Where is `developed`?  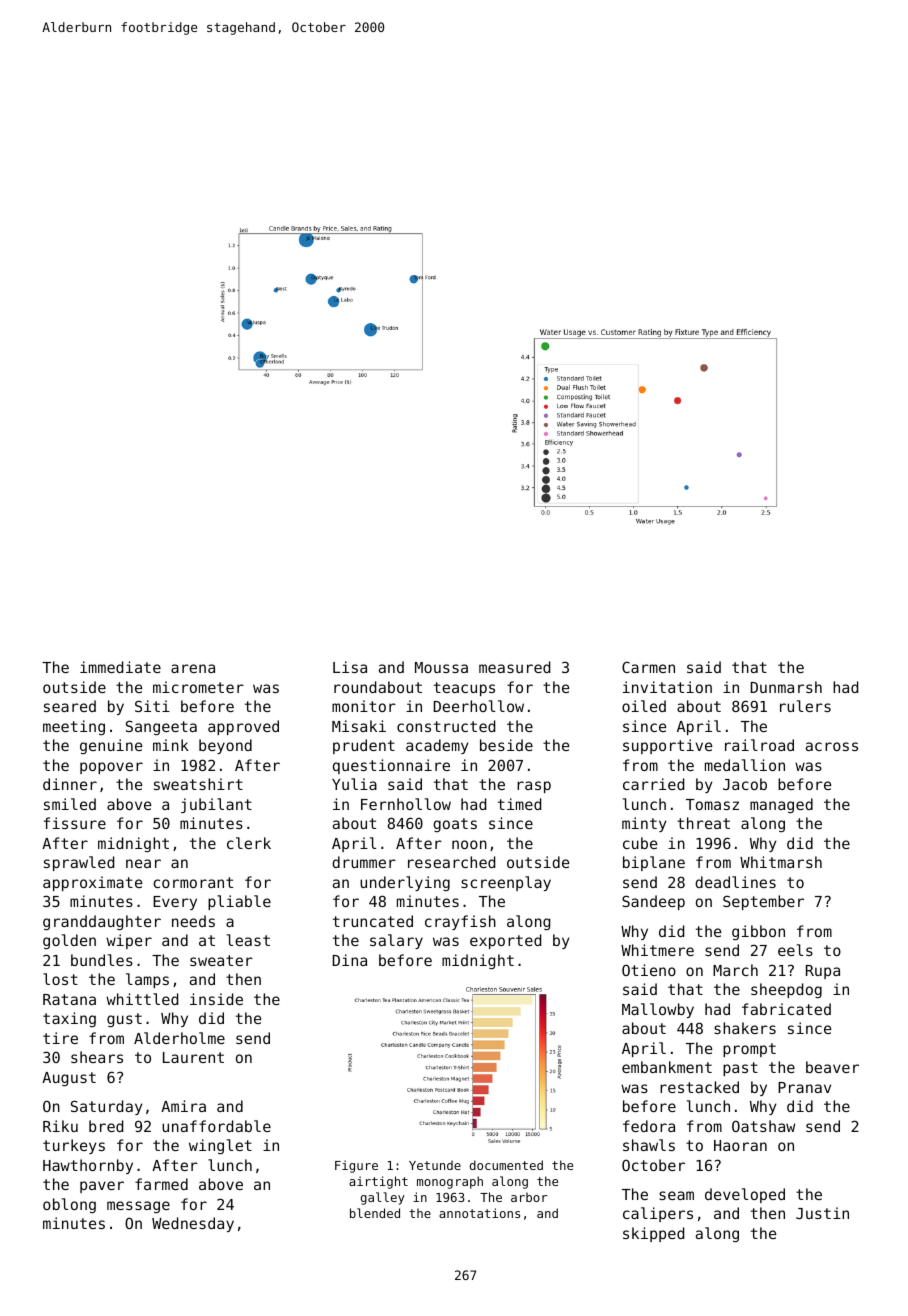 developed is located at coordinates (745, 1195).
